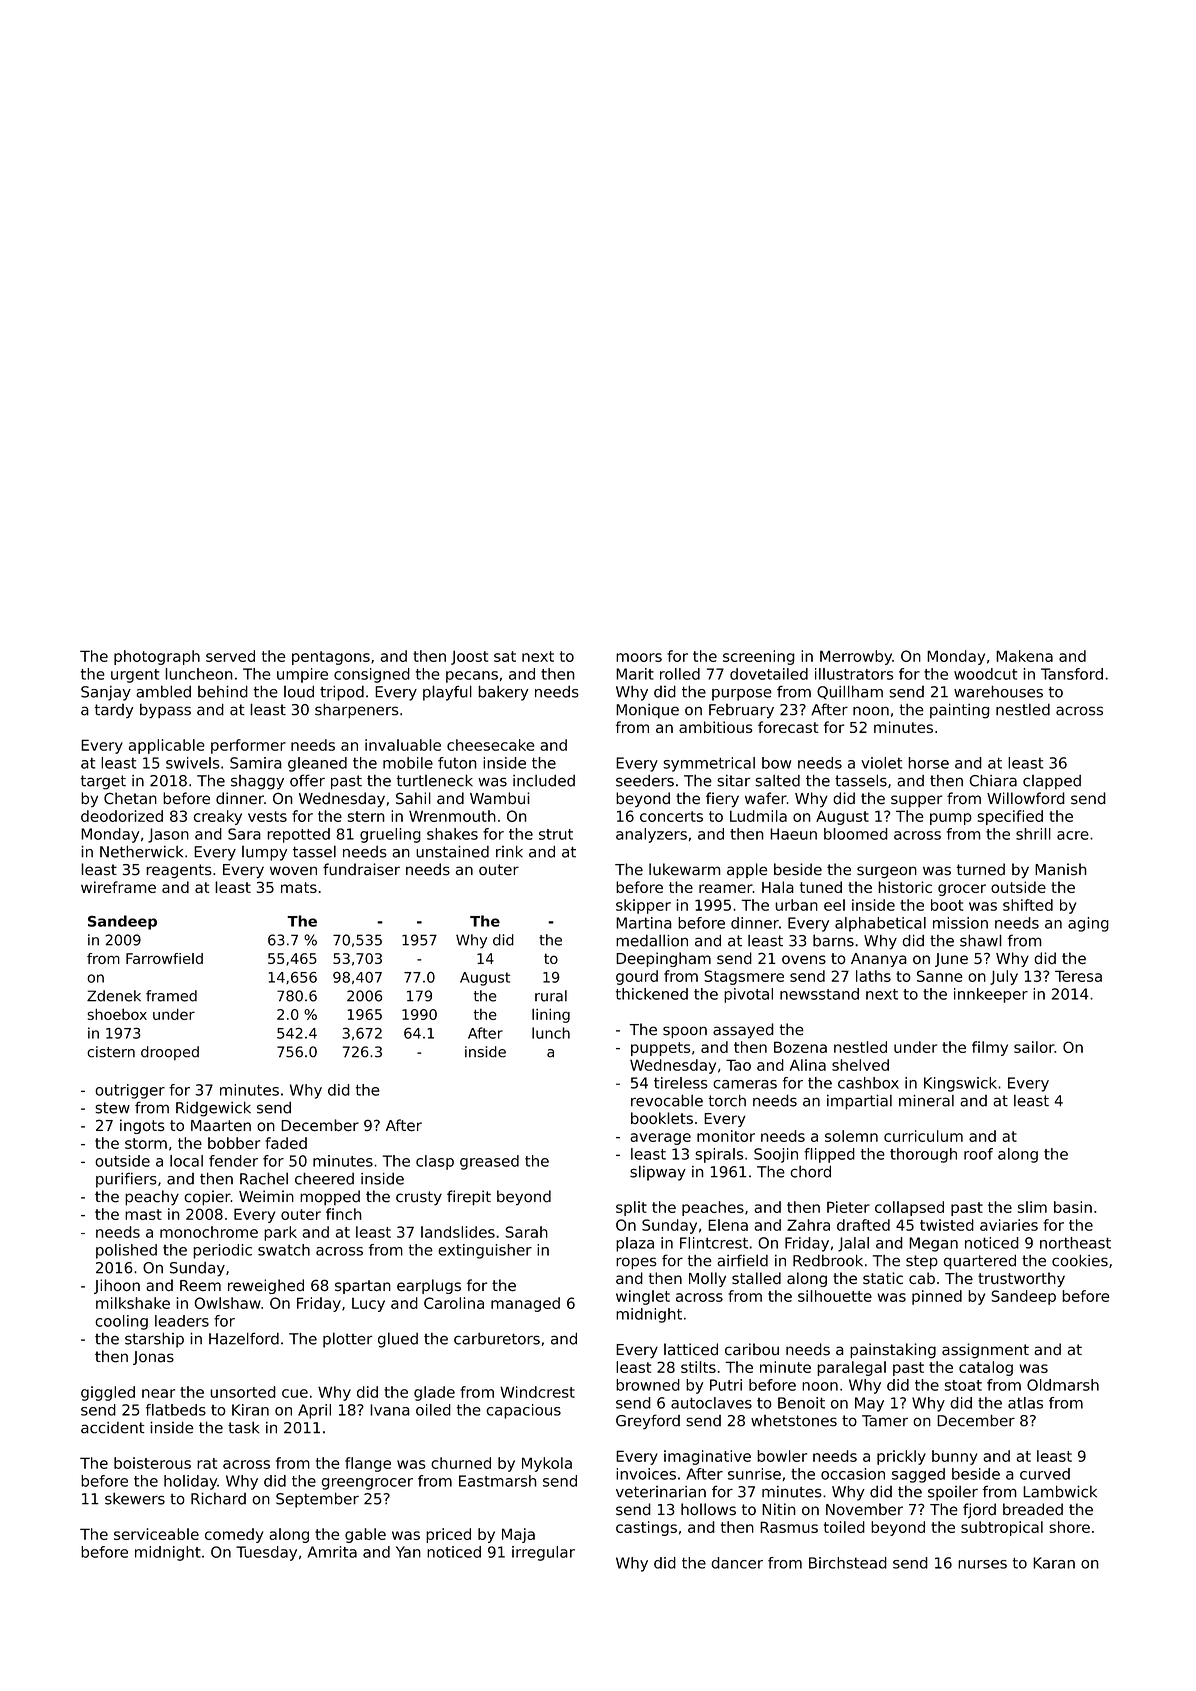  What do you see at coordinates (1073, 1207) in the screenshot?
I see `basin` at bounding box center [1073, 1207].
